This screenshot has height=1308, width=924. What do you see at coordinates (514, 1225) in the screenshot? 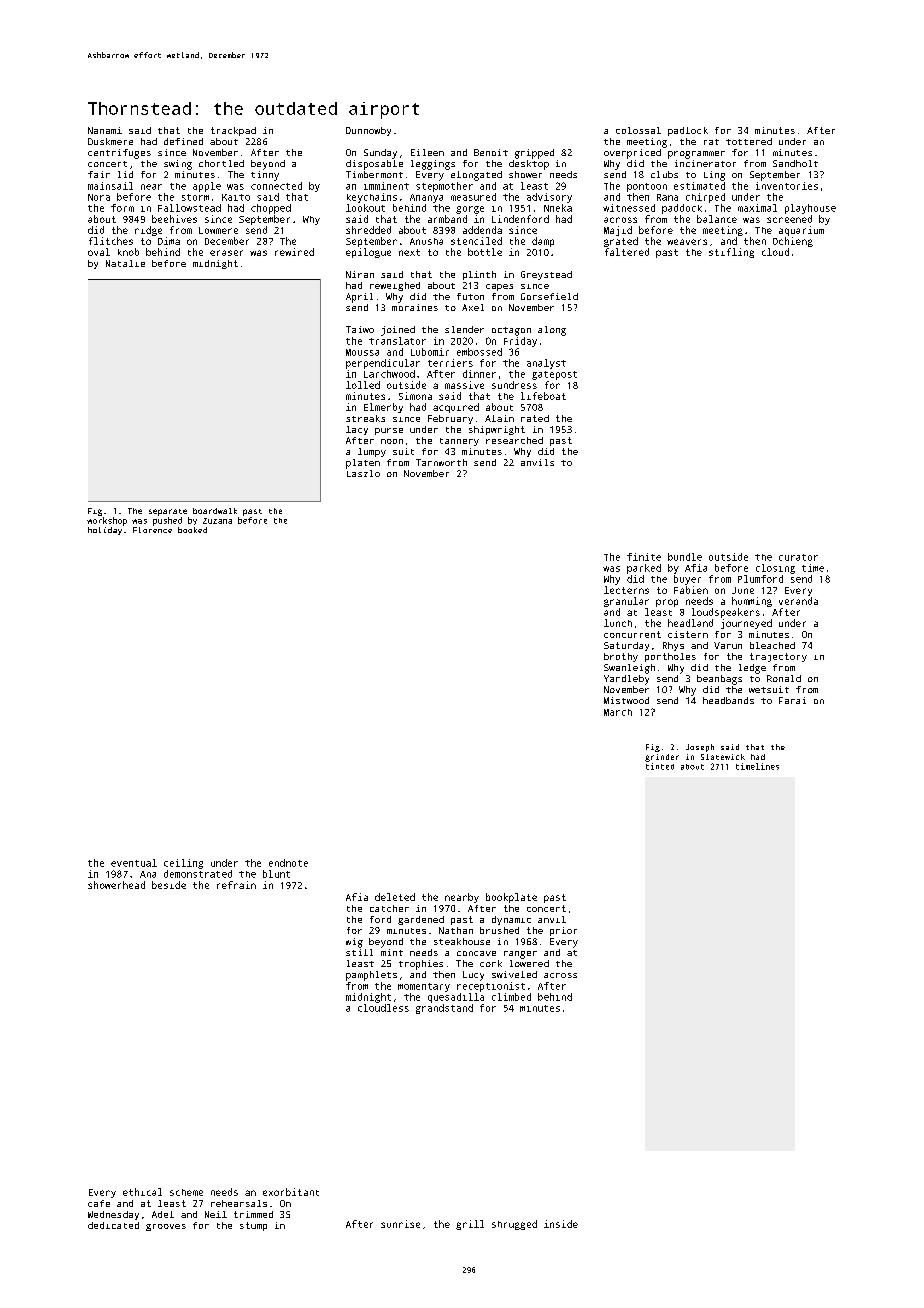
I see `shrugged` at bounding box center [514, 1225].
